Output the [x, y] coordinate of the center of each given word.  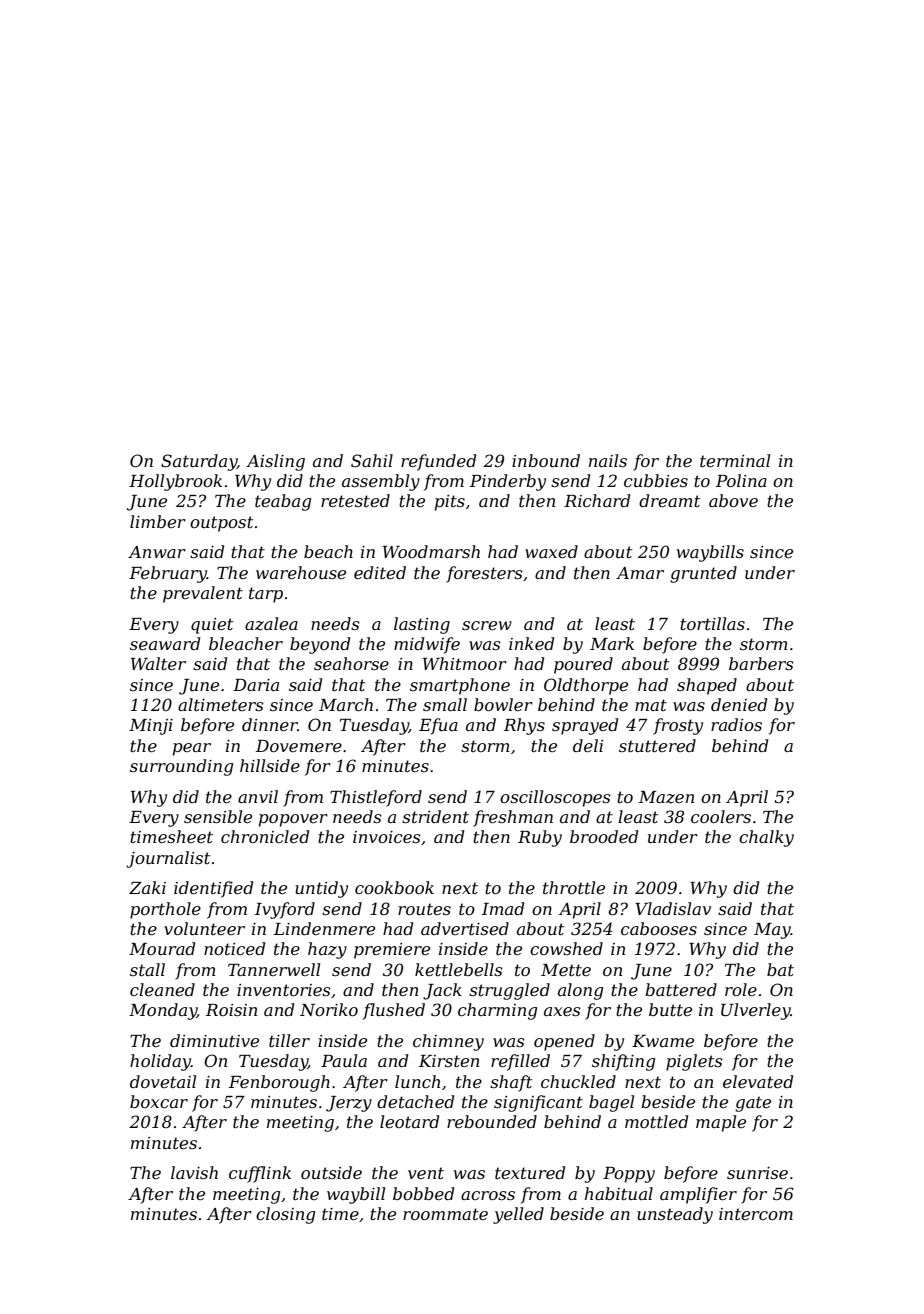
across [488, 1195]
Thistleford [376, 798]
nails [608, 460]
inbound [546, 460]
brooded [604, 836]
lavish [194, 1172]
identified [213, 889]
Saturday [199, 462]
